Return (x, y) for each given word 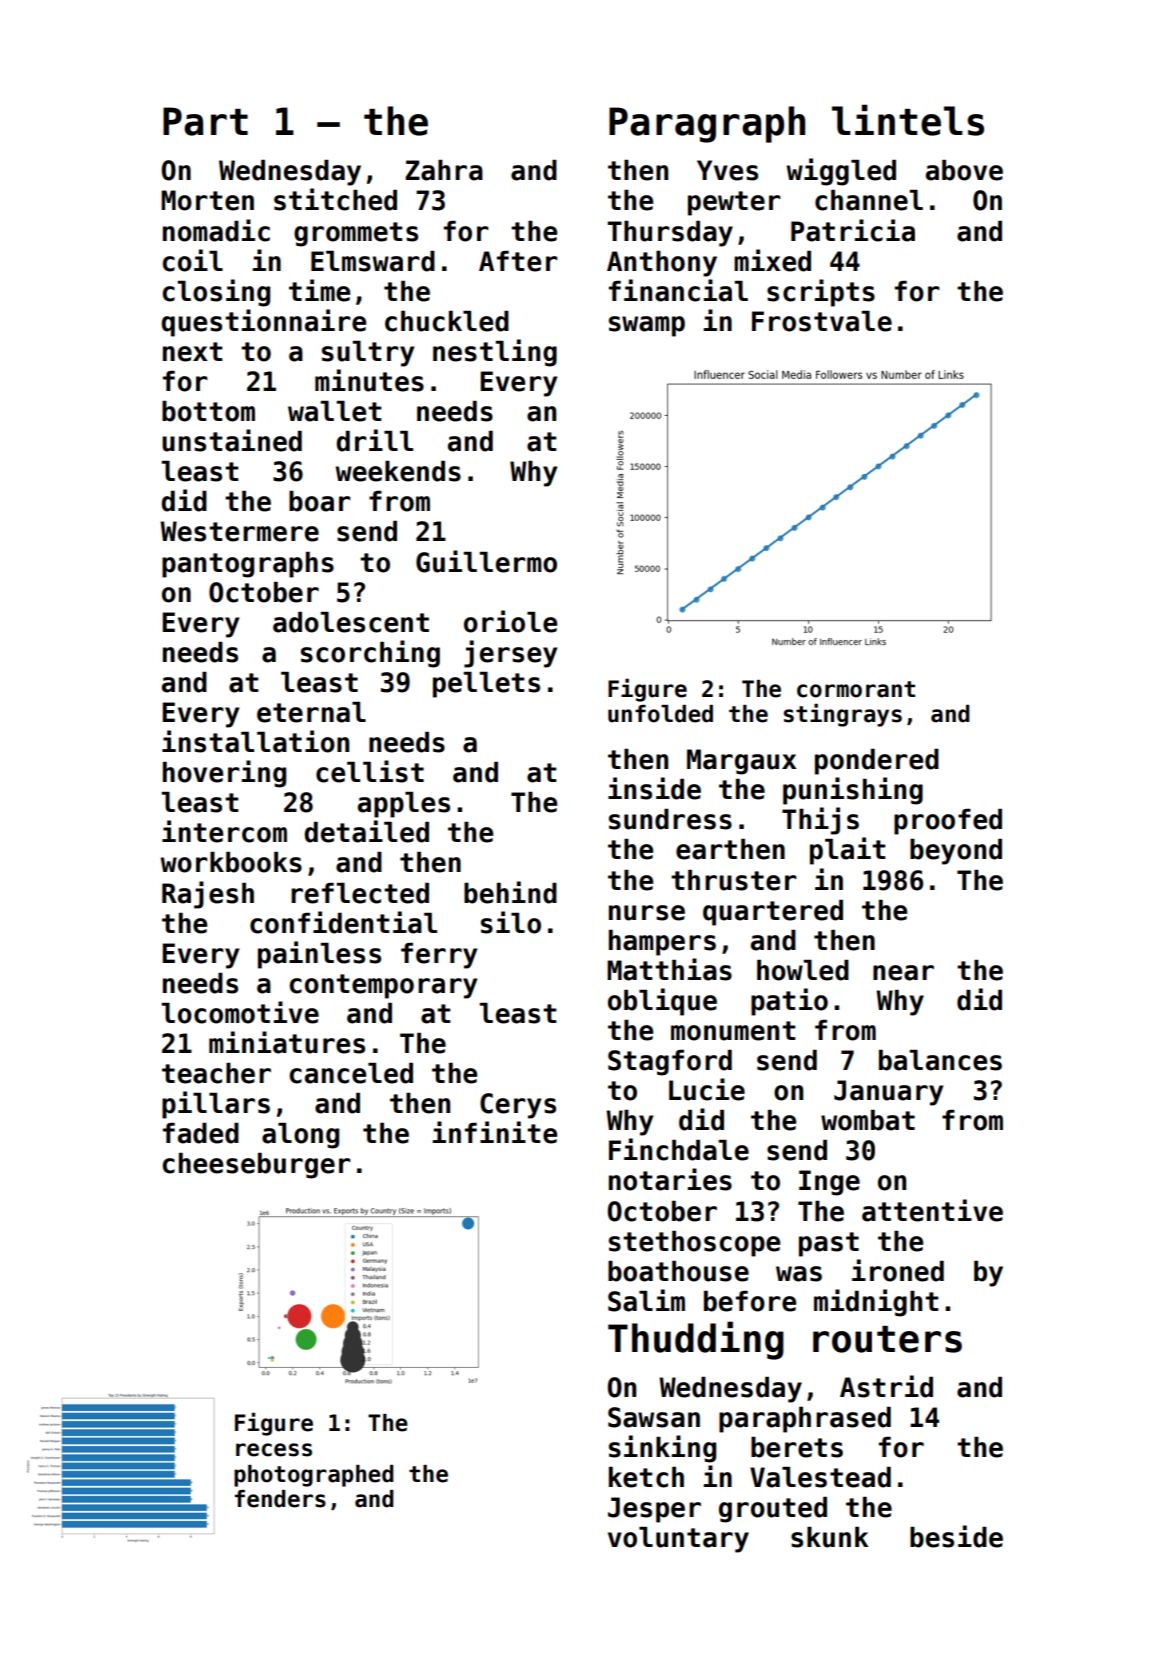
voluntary (678, 1540)
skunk (829, 1537)
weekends (398, 471)
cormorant (856, 689)
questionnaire (263, 323)
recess (274, 1450)
